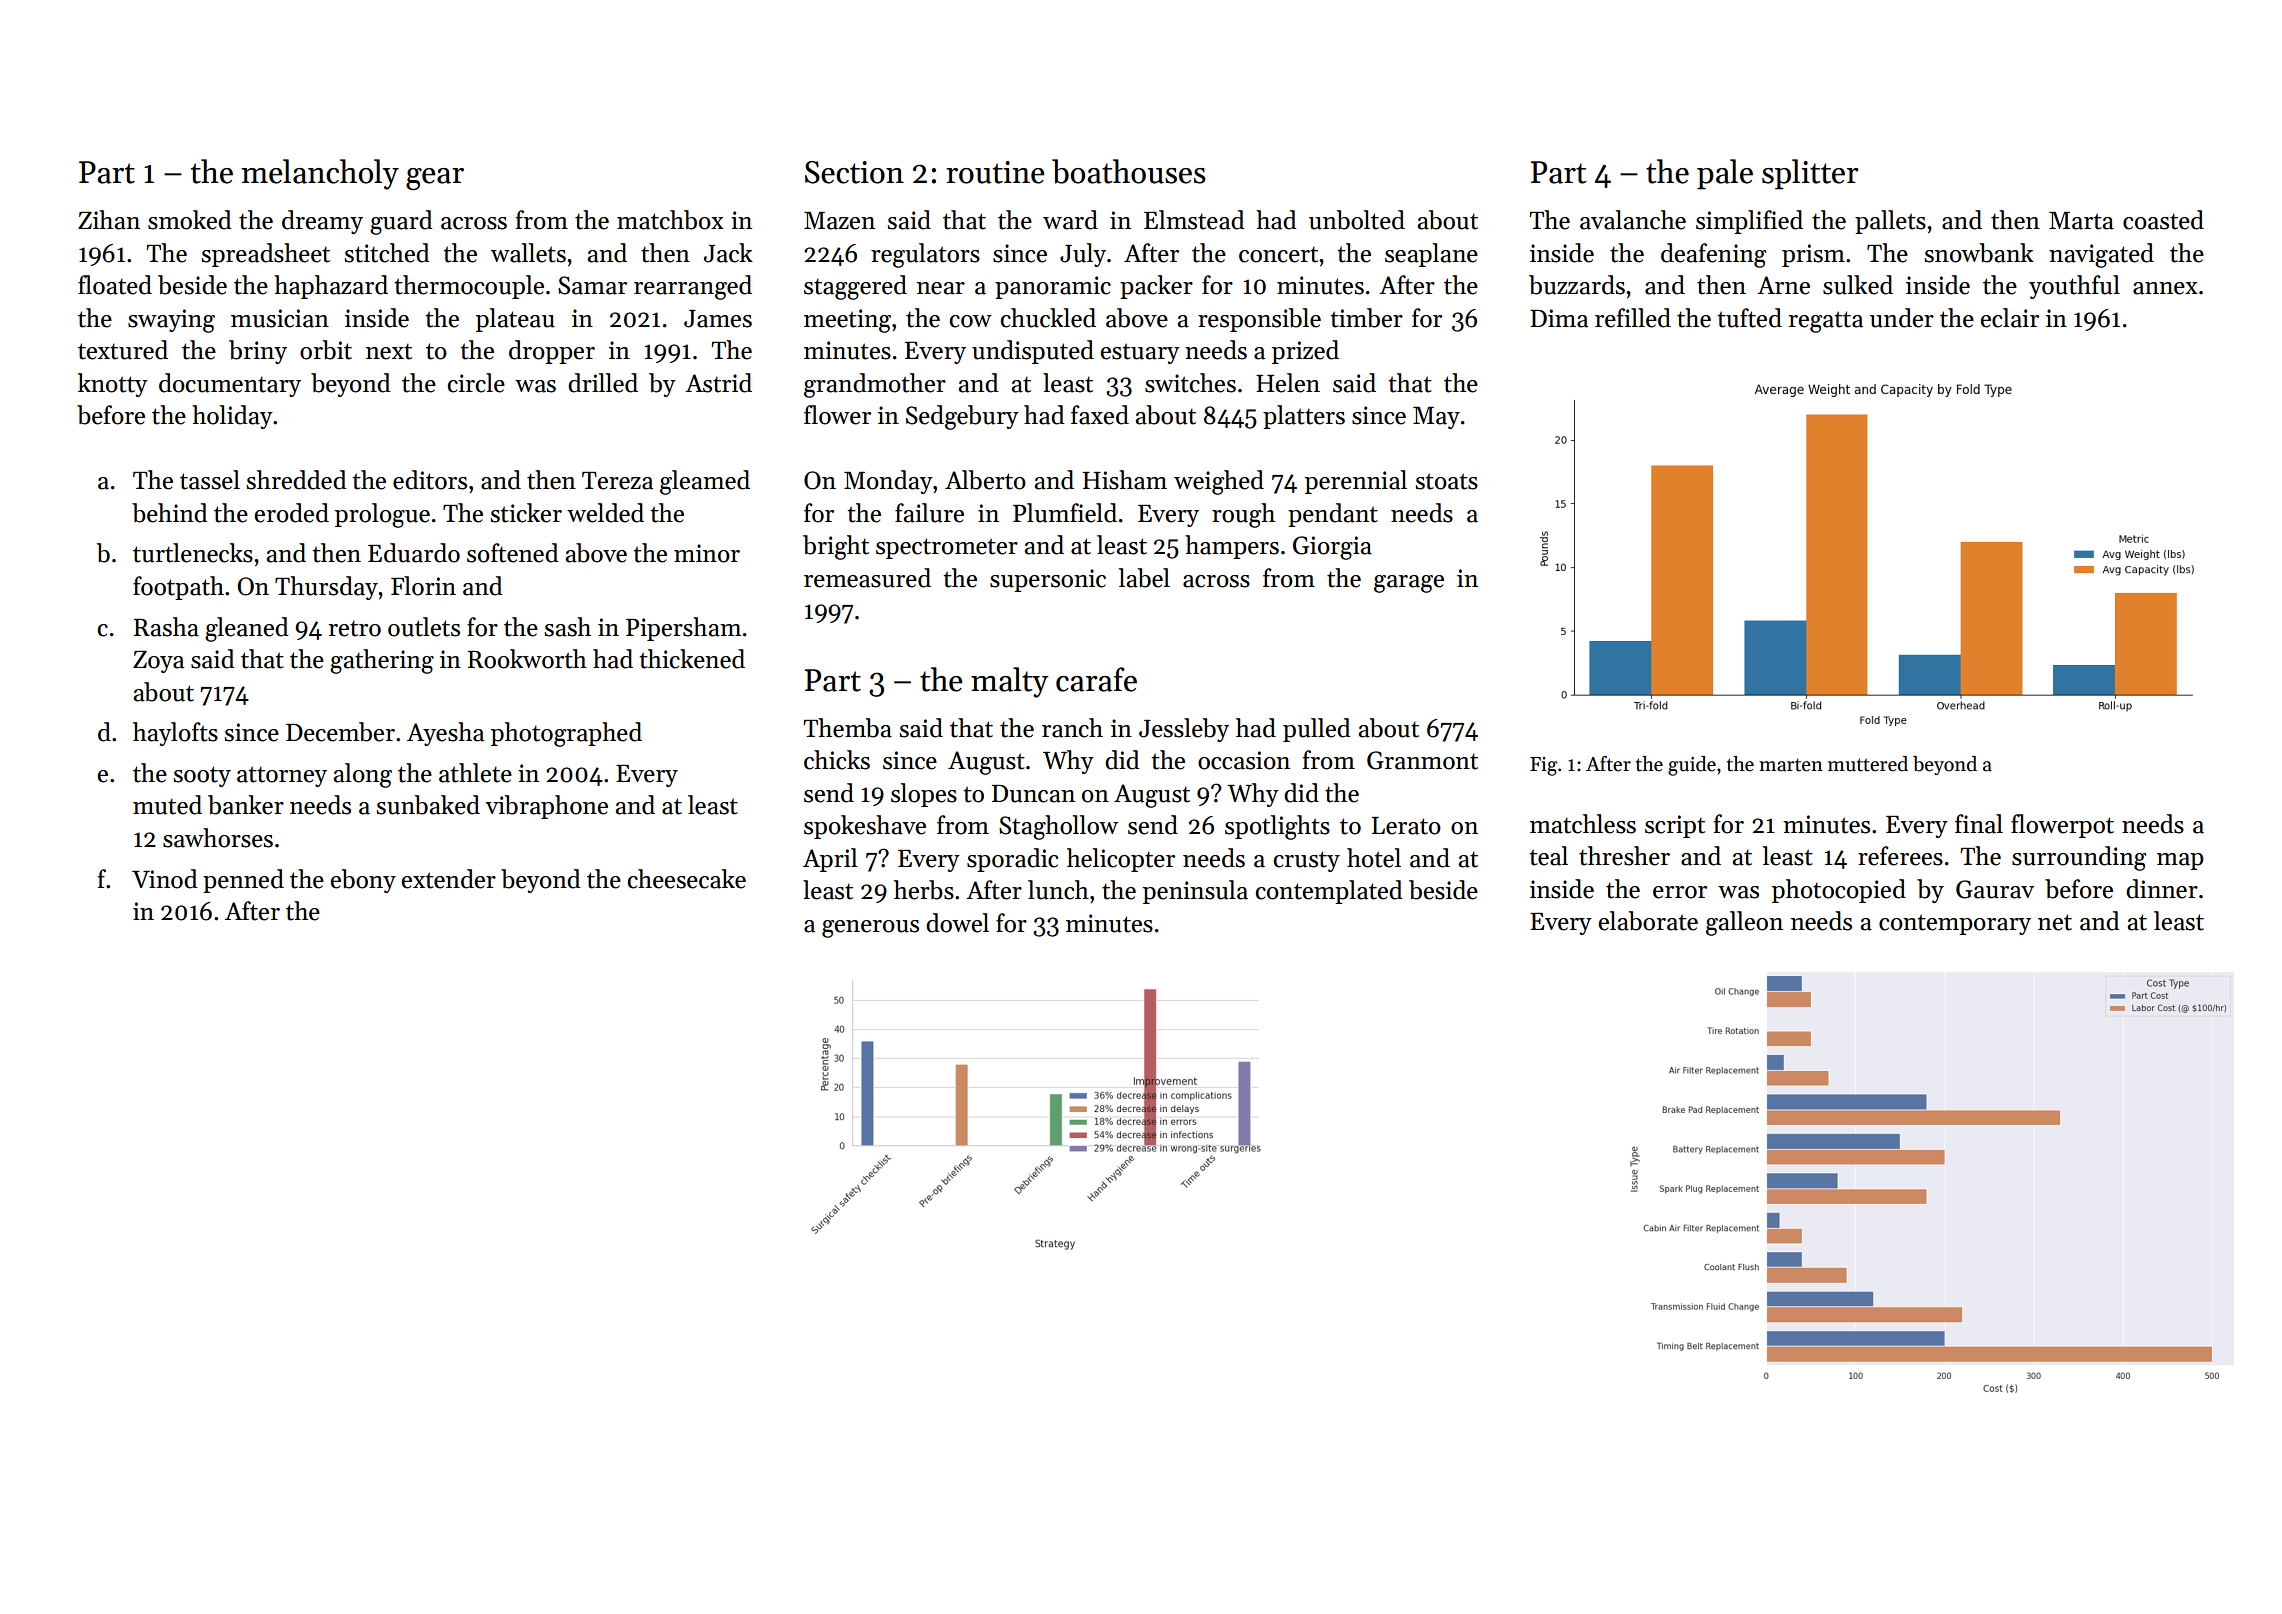 This screenshot has height=1614, width=2282. Describe the element at coordinates (925, 255) in the screenshot. I see `regulators` at that location.
